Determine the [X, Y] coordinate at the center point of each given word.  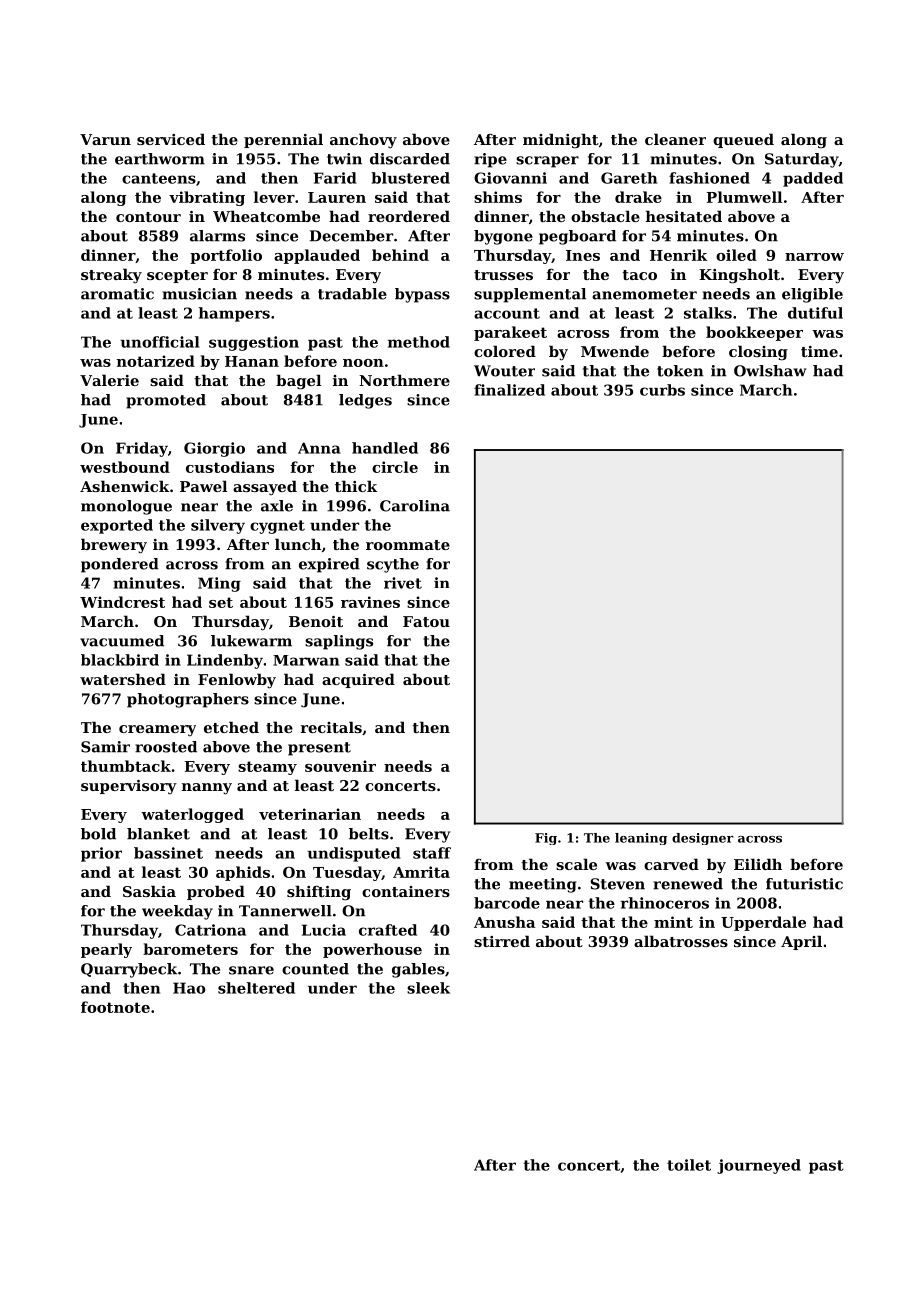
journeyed [759, 1166]
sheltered [256, 988]
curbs [662, 390]
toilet [689, 1165]
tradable [352, 294]
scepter [177, 276]
